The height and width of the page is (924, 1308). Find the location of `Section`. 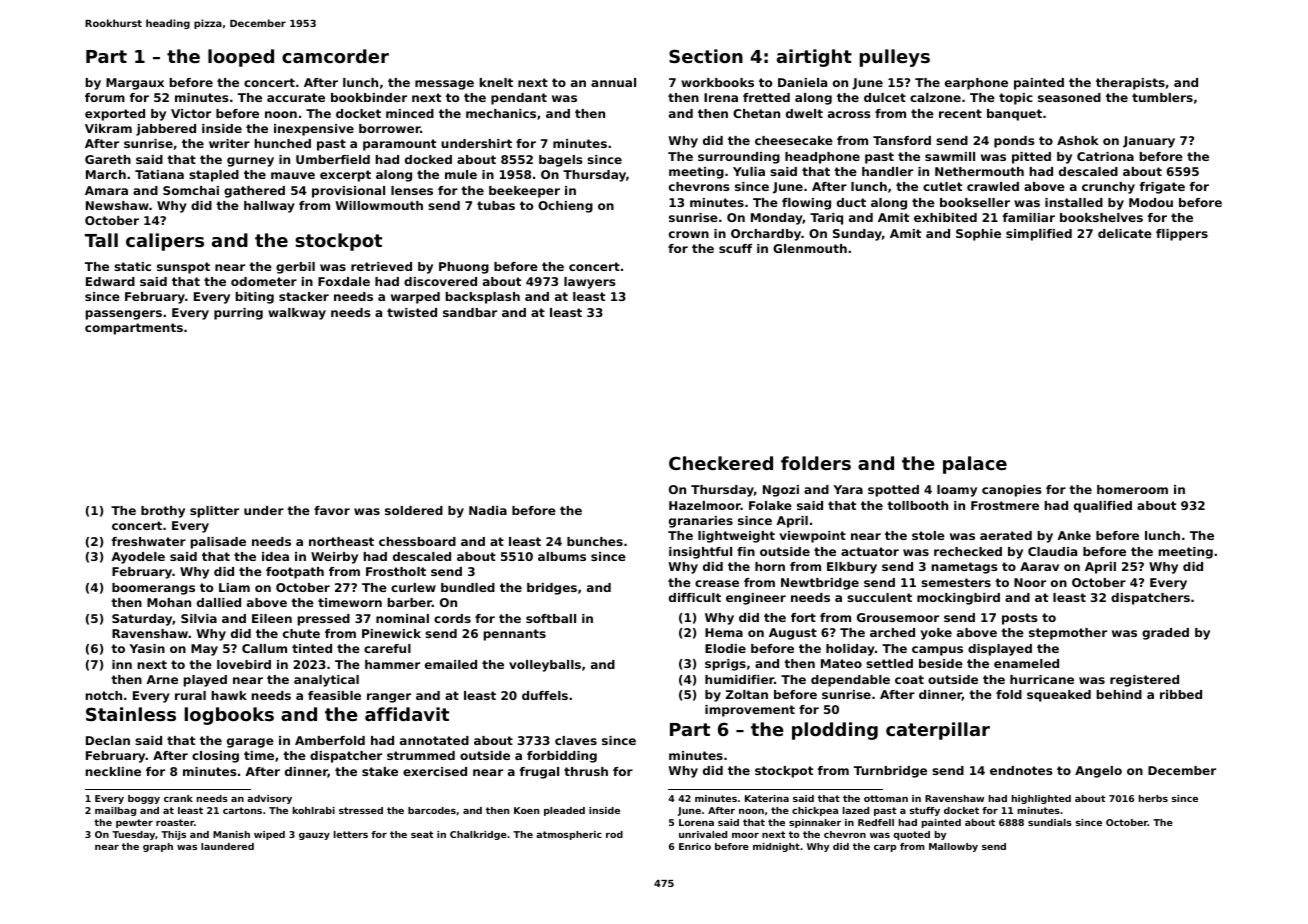

Section is located at coordinates (706, 56).
